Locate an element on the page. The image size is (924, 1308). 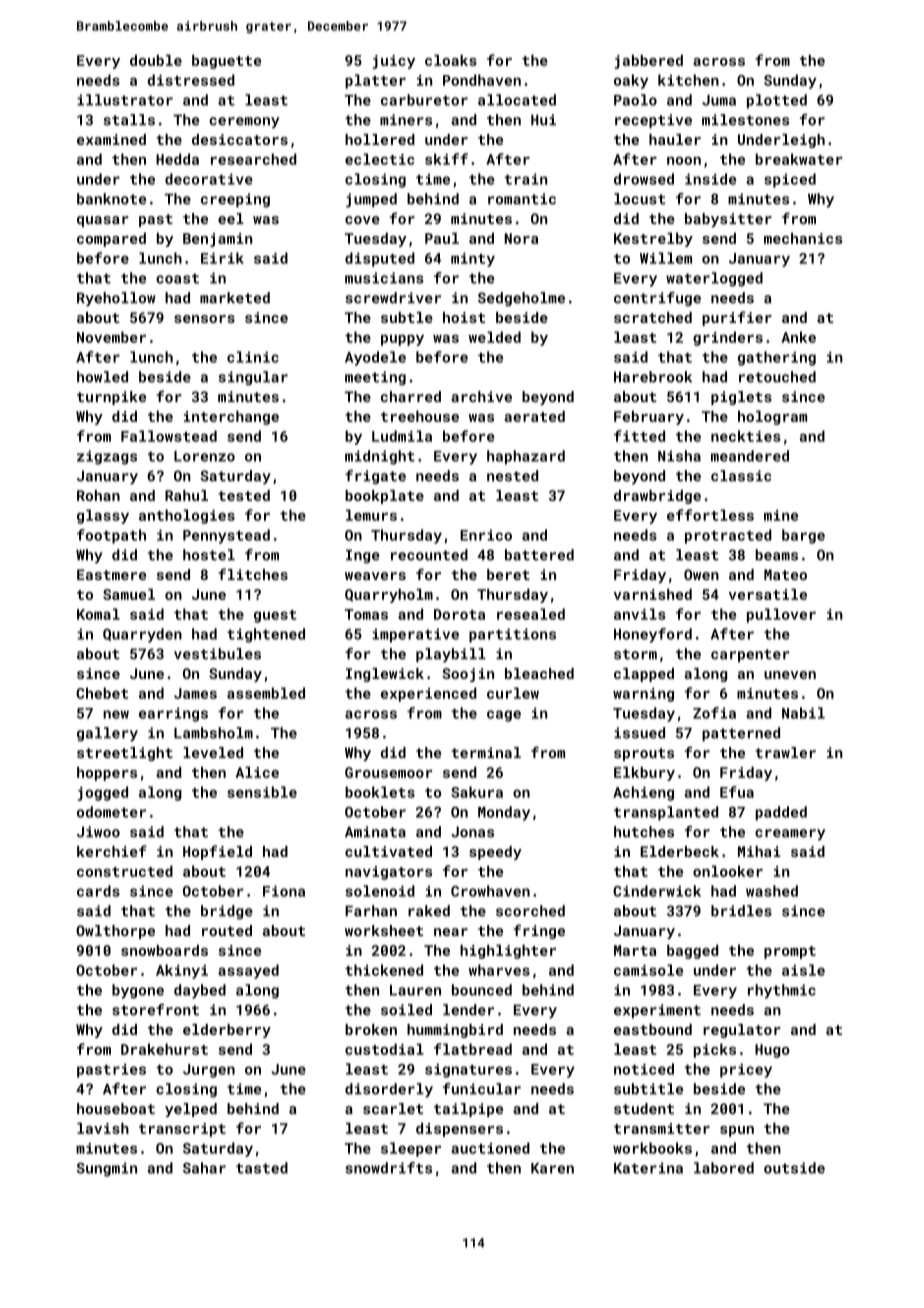
double is located at coordinates (156, 60).
